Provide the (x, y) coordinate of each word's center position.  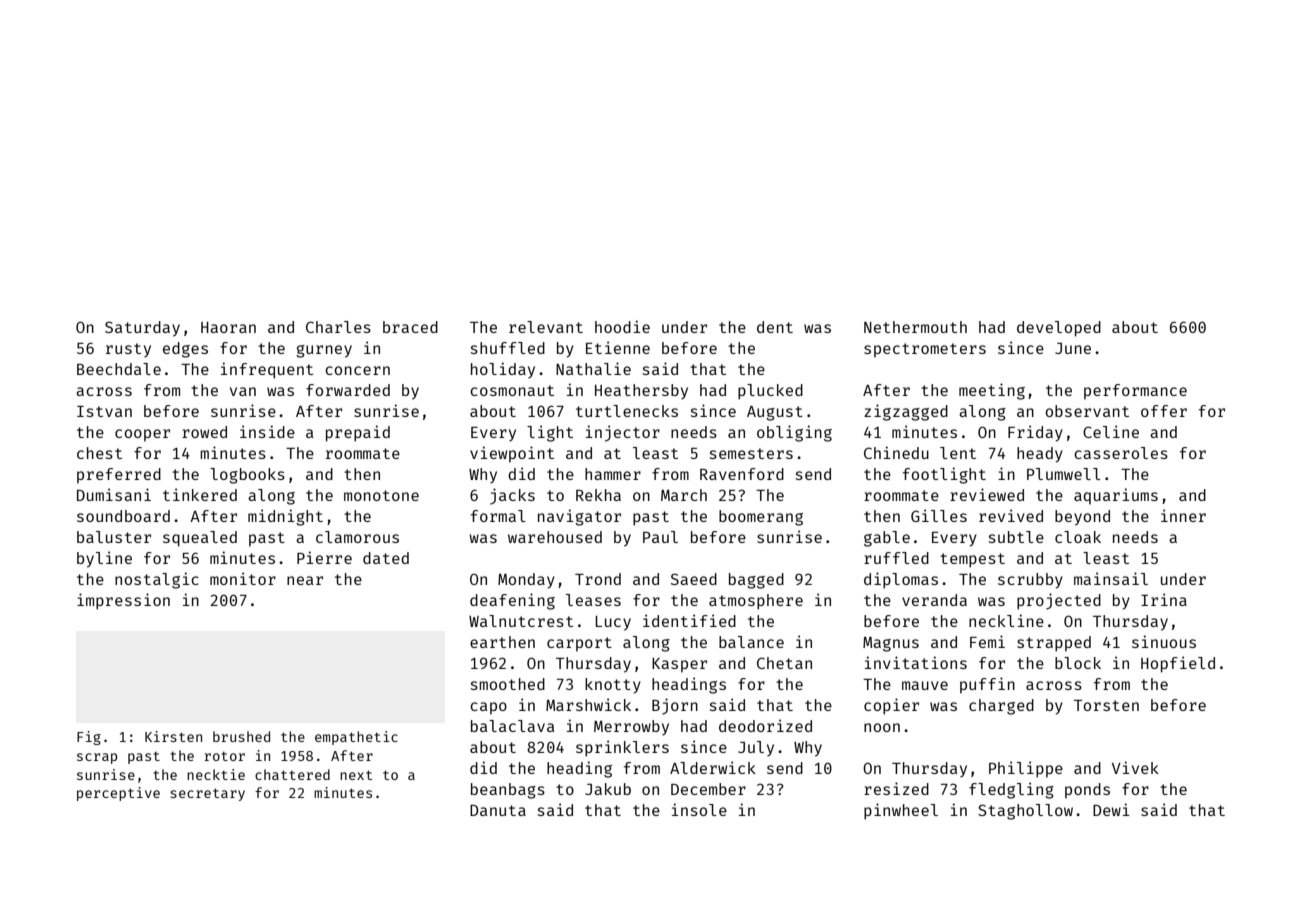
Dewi (1111, 809)
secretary (207, 794)
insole (699, 809)
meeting (992, 391)
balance (751, 642)
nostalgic (157, 580)
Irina (1164, 599)
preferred (119, 476)
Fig (89, 738)
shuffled (508, 348)
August (775, 413)
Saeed (694, 579)
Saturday (142, 329)
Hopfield (1178, 664)
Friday (1035, 433)
